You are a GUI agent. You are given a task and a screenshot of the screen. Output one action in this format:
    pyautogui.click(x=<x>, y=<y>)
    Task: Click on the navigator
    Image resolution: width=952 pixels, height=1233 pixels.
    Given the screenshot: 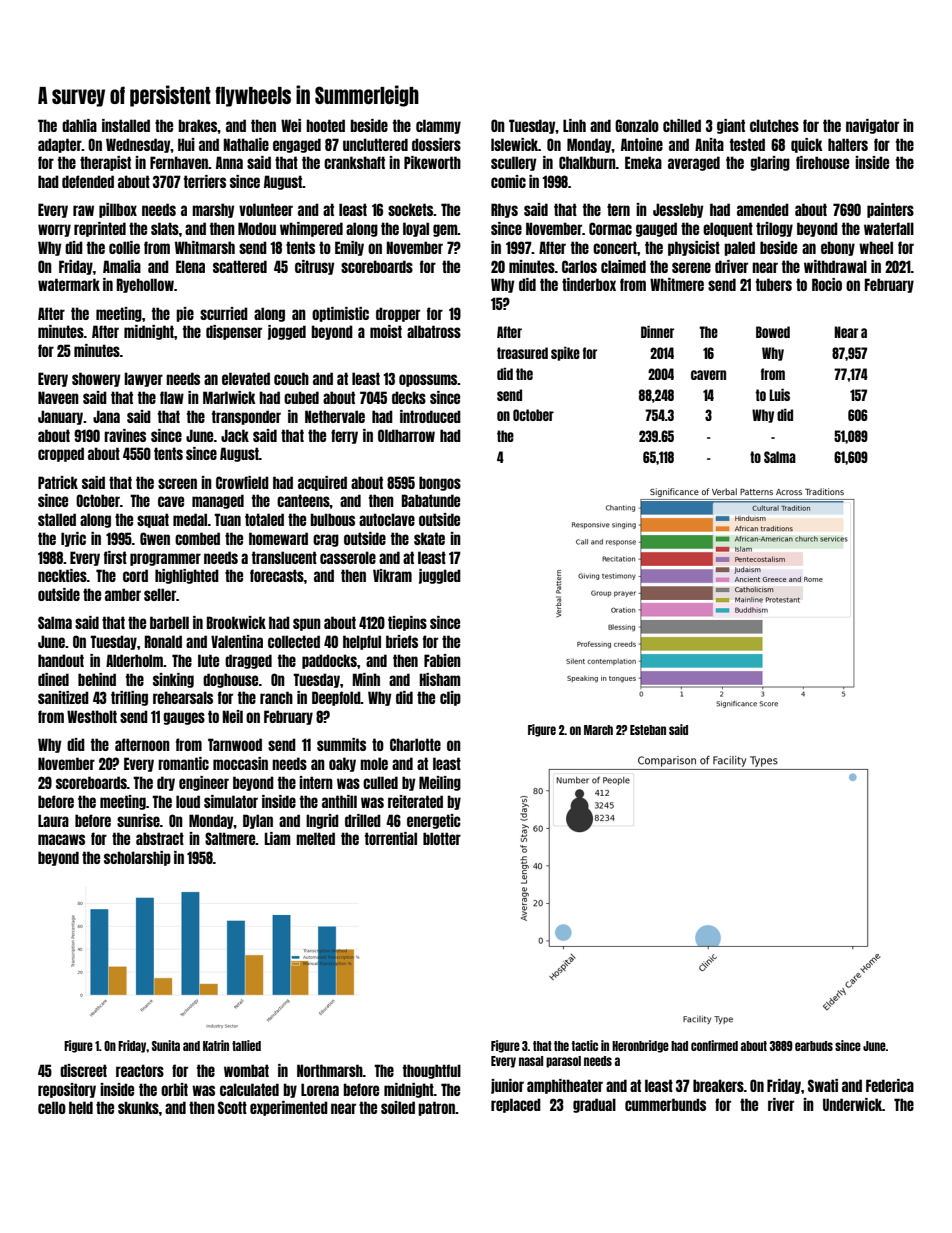 What is the action you would take?
    pyautogui.click(x=872, y=126)
